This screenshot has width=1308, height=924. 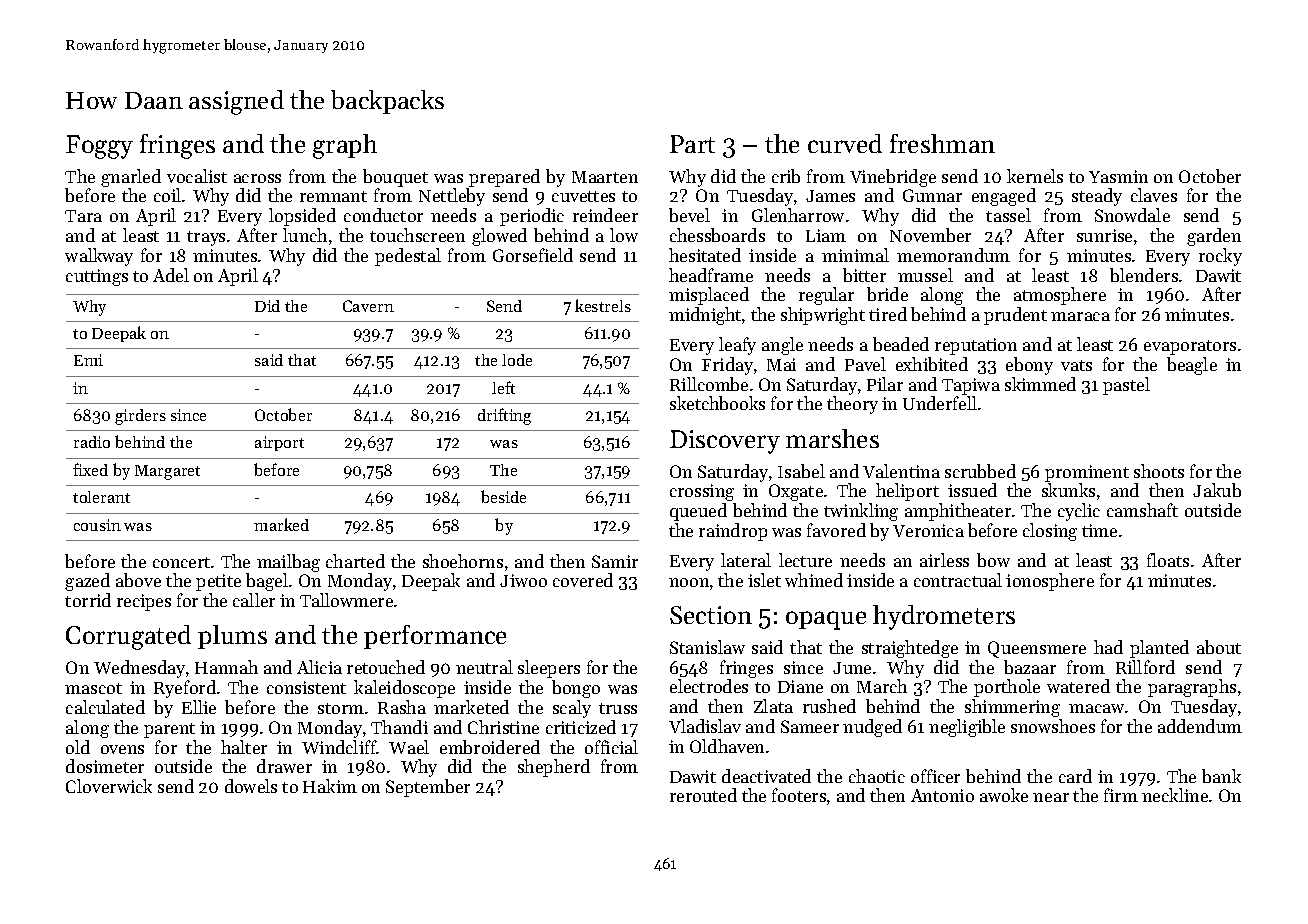 I want to click on petite, so click(x=218, y=582).
